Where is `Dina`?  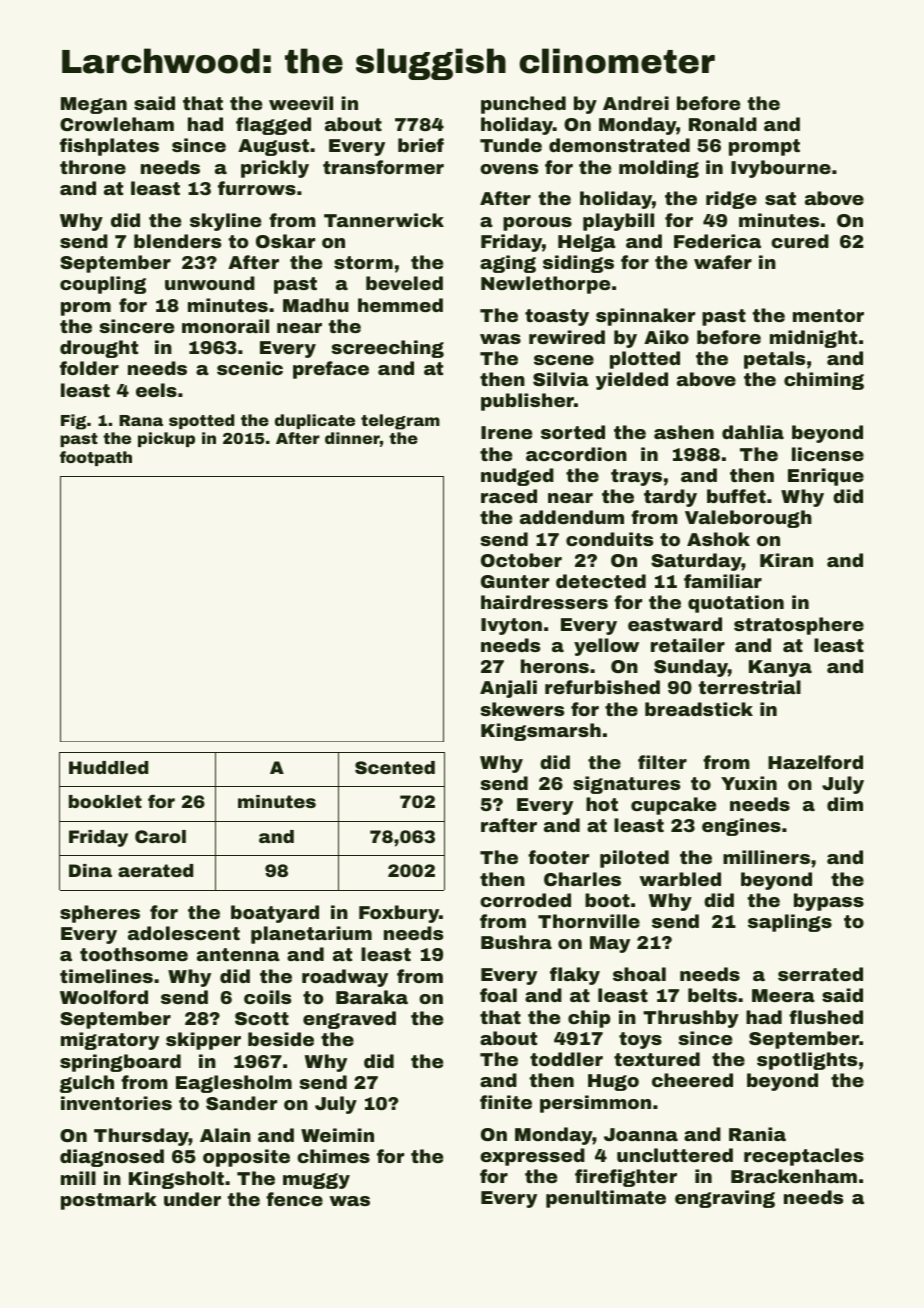 Dina is located at coordinates (90, 870).
